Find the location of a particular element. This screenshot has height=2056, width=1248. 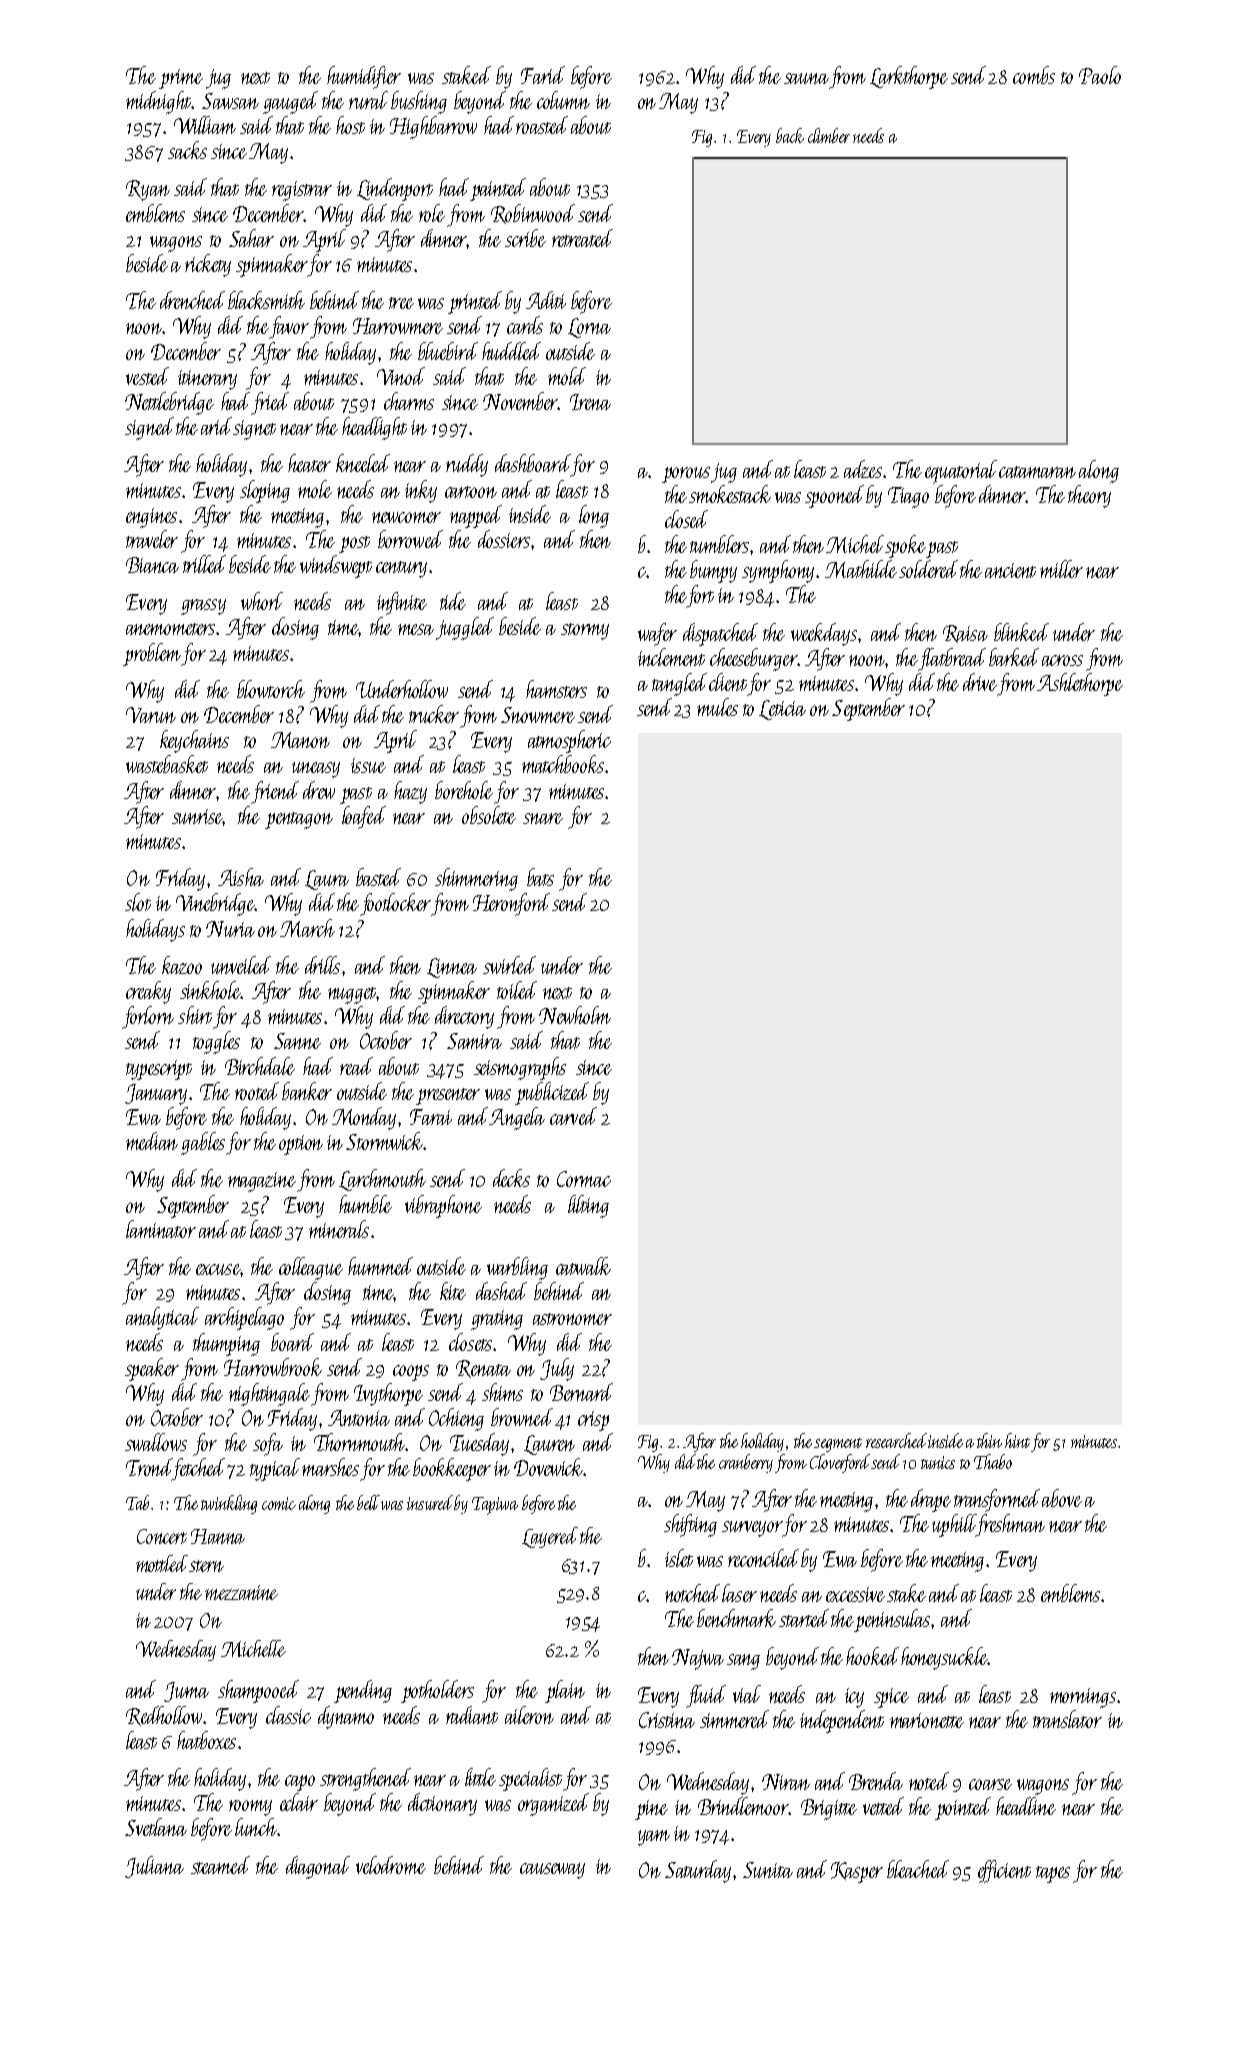

slot is located at coordinates (138, 902).
